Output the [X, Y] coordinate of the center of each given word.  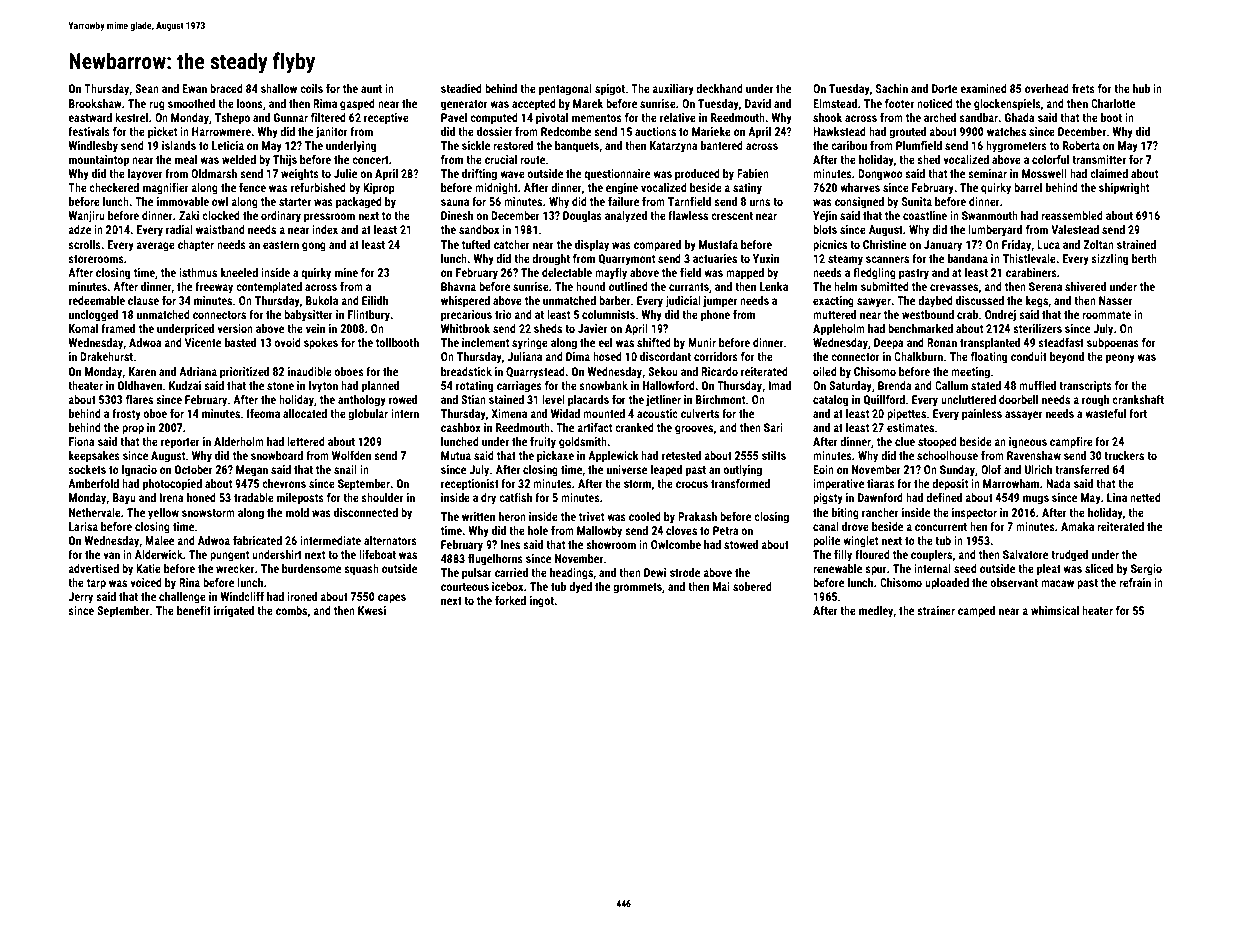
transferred [1082, 469]
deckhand [719, 88]
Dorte [944, 88]
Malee [159, 540]
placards [588, 401]
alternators [390, 540]
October [194, 469]
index [325, 229]
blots [825, 229]
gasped [357, 105]
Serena [1045, 286]
